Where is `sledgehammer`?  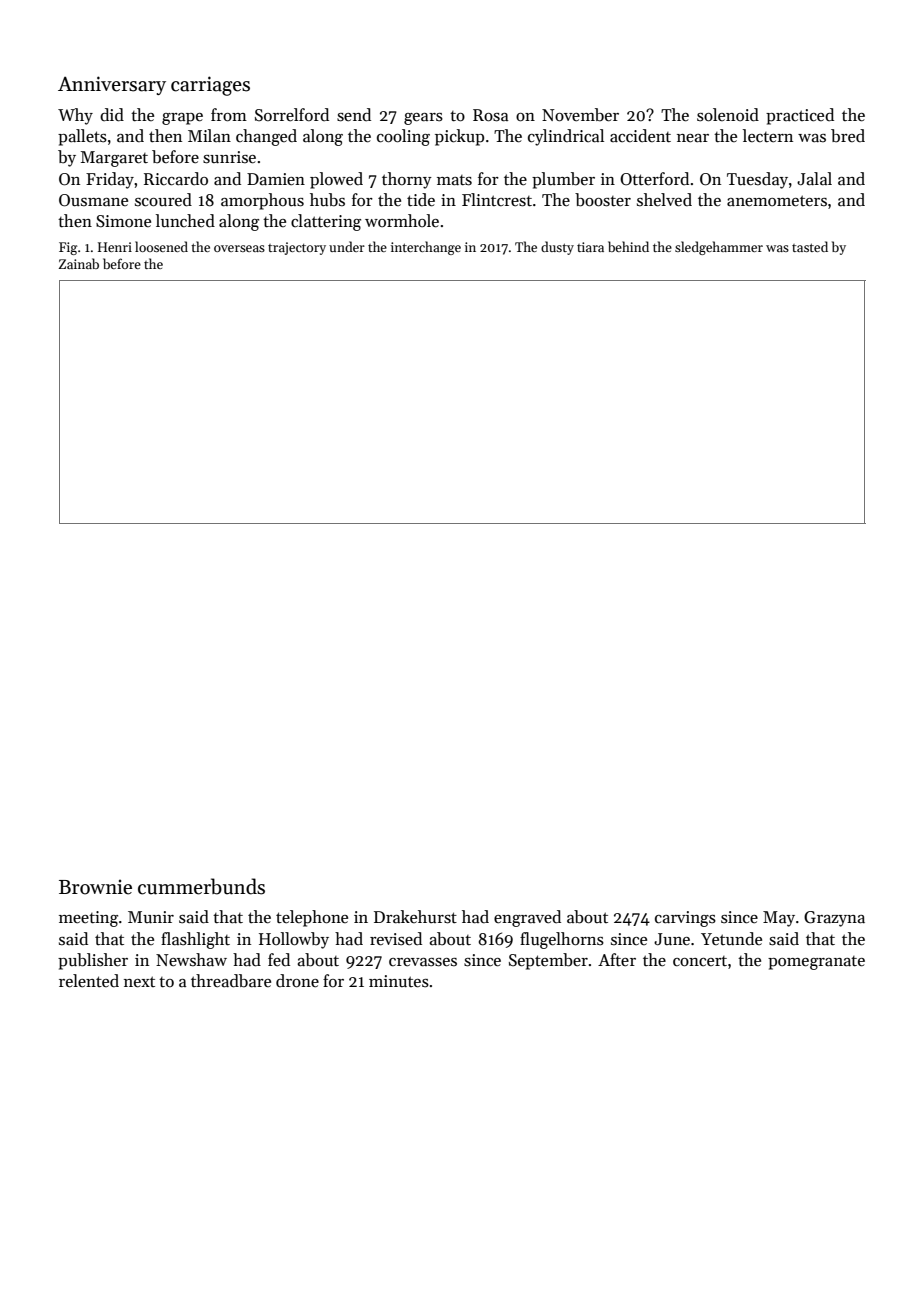 sledgehammer is located at coordinates (719, 248).
